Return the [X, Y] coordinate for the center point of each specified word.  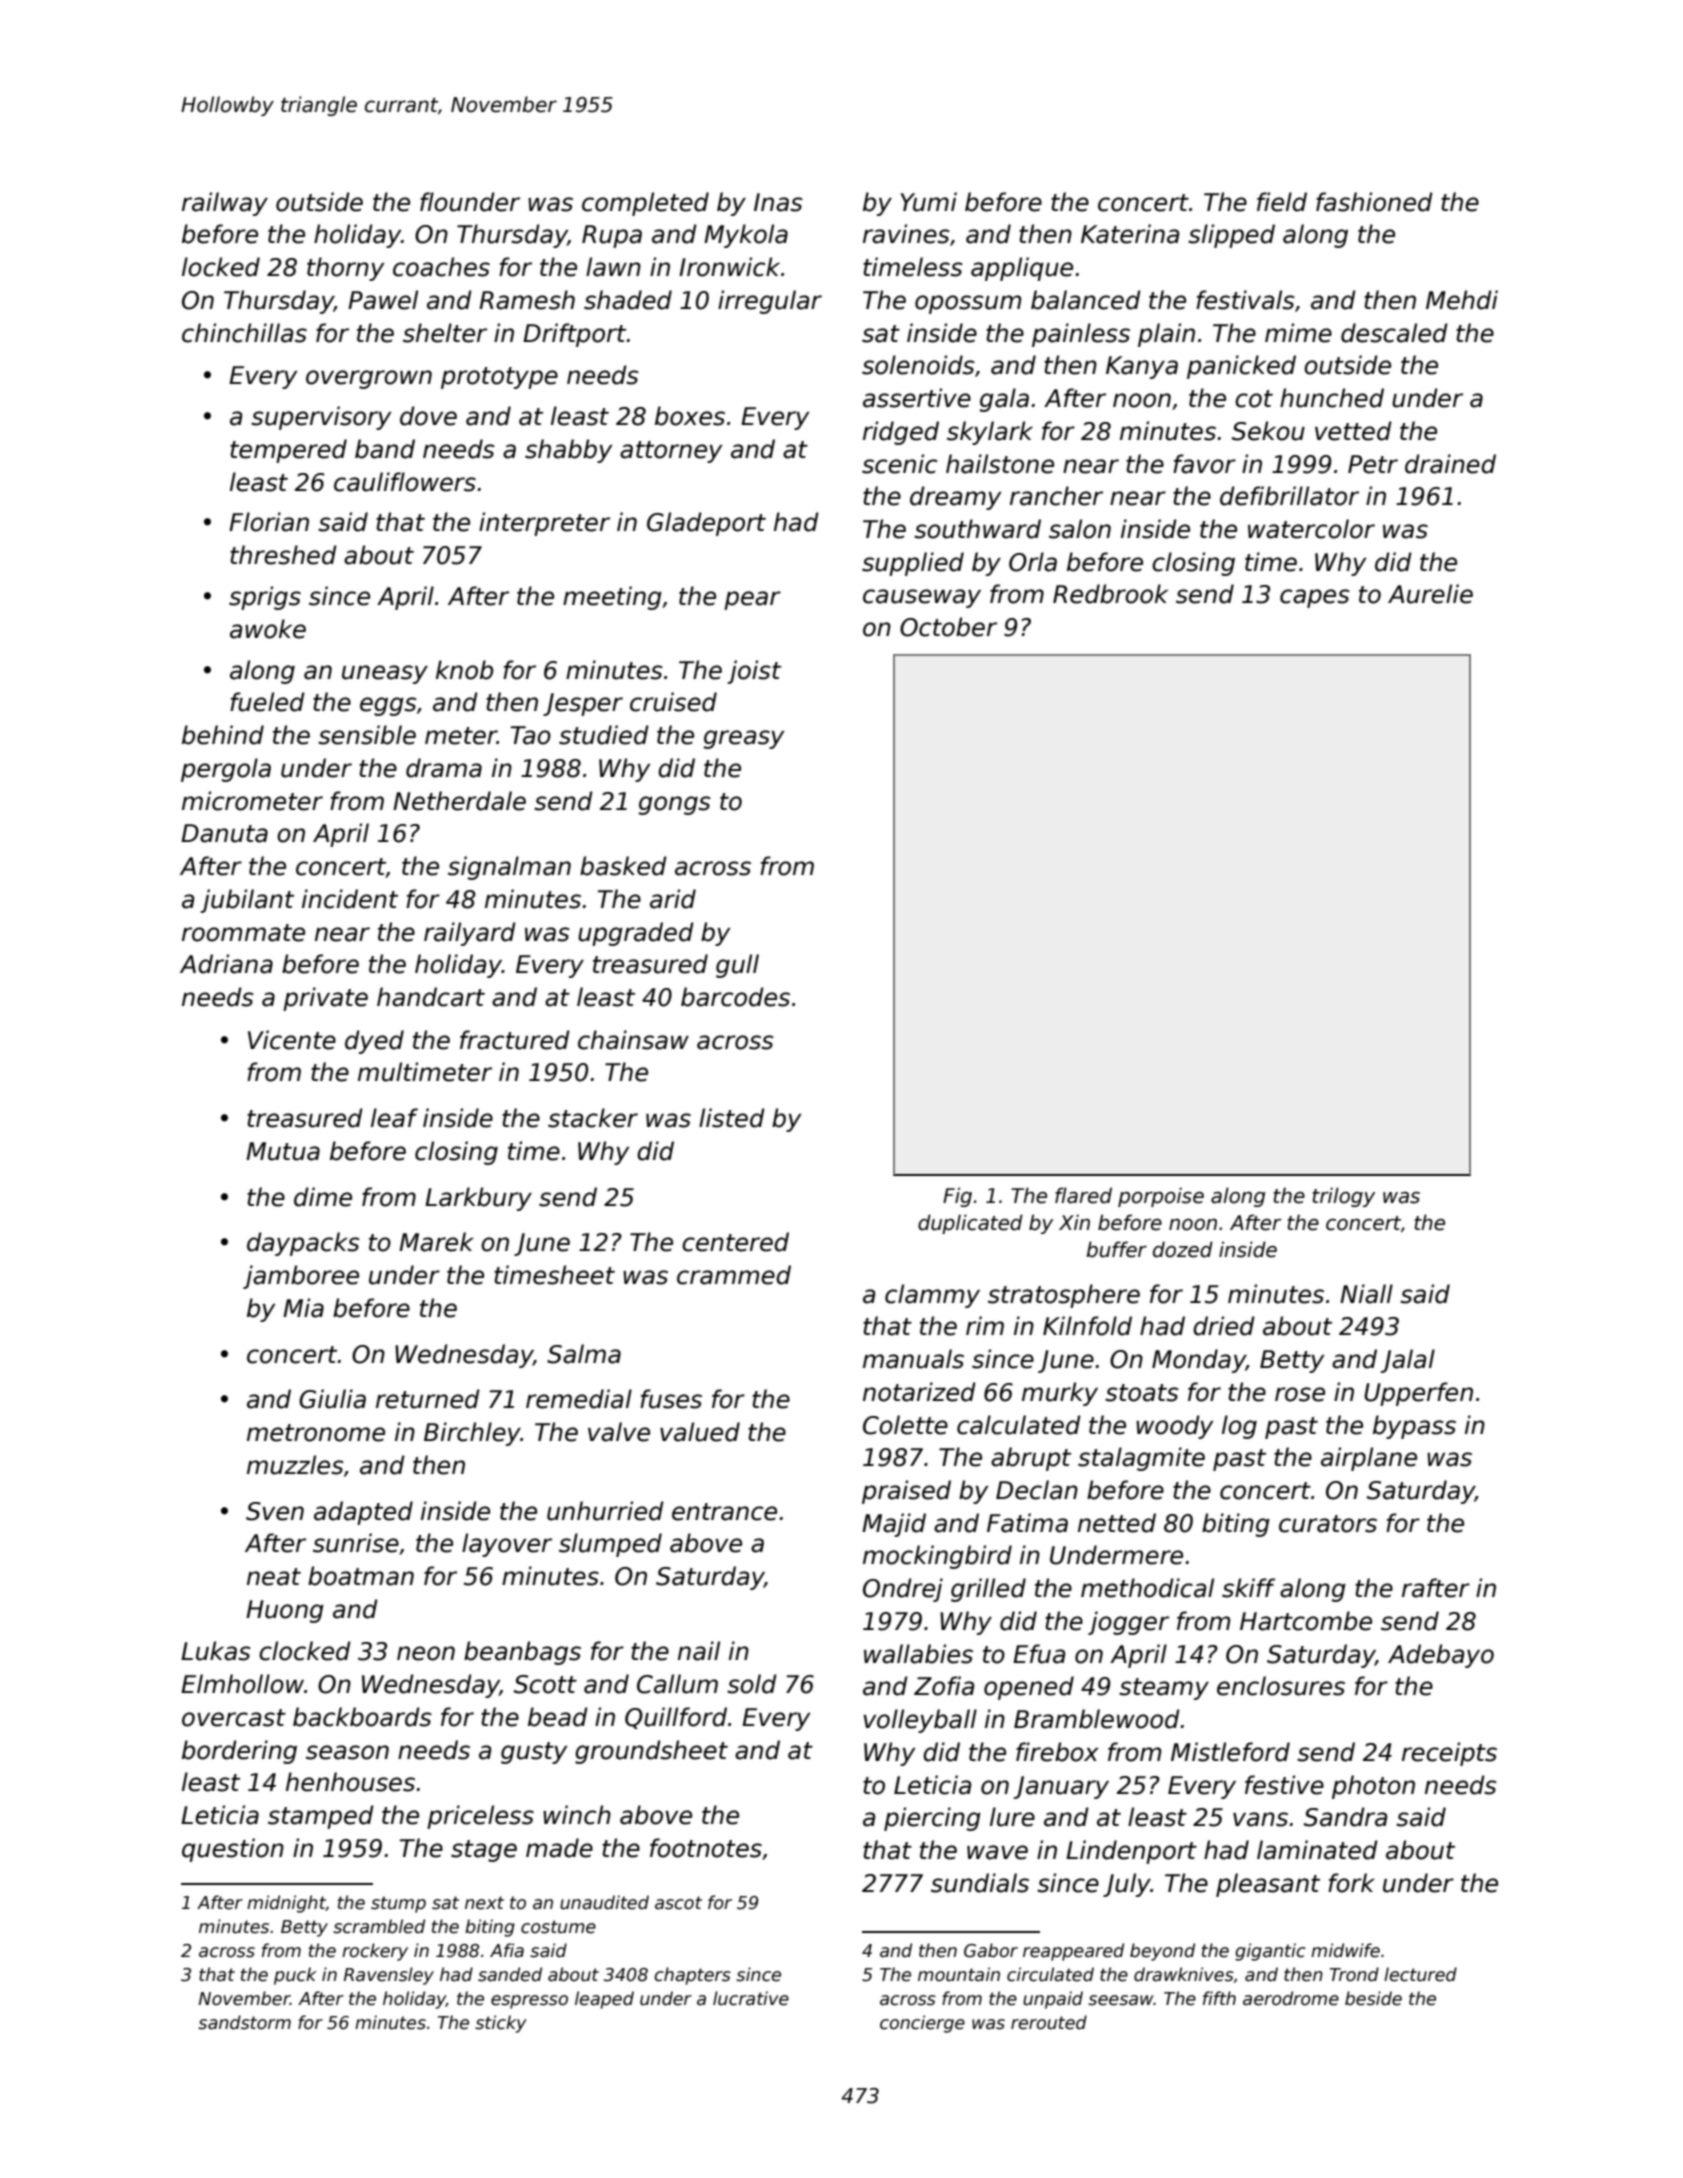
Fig [957, 1197]
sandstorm [244, 2022]
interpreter [544, 524]
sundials [980, 1883]
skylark [990, 433]
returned [428, 1399]
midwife [1345, 1950]
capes [1315, 598]
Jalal [1407, 1361]
